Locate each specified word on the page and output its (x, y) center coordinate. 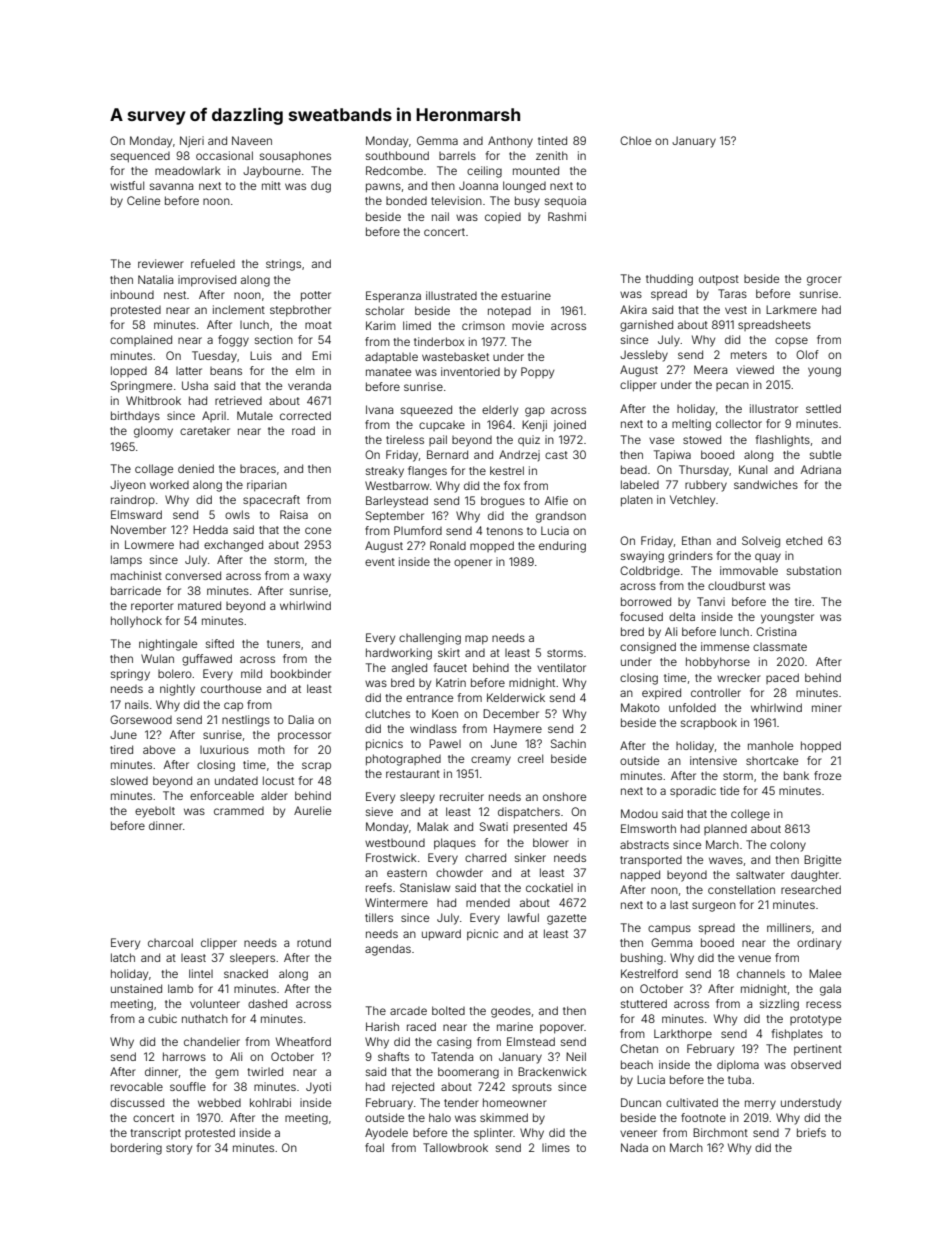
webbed (219, 1103)
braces (258, 469)
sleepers (252, 958)
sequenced (140, 157)
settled (823, 408)
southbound (397, 155)
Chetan (639, 1048)
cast (556, 455)
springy (130, 675)
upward (441, 935)
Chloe (635, 140)
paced (782, 678)
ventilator (561, 667)
